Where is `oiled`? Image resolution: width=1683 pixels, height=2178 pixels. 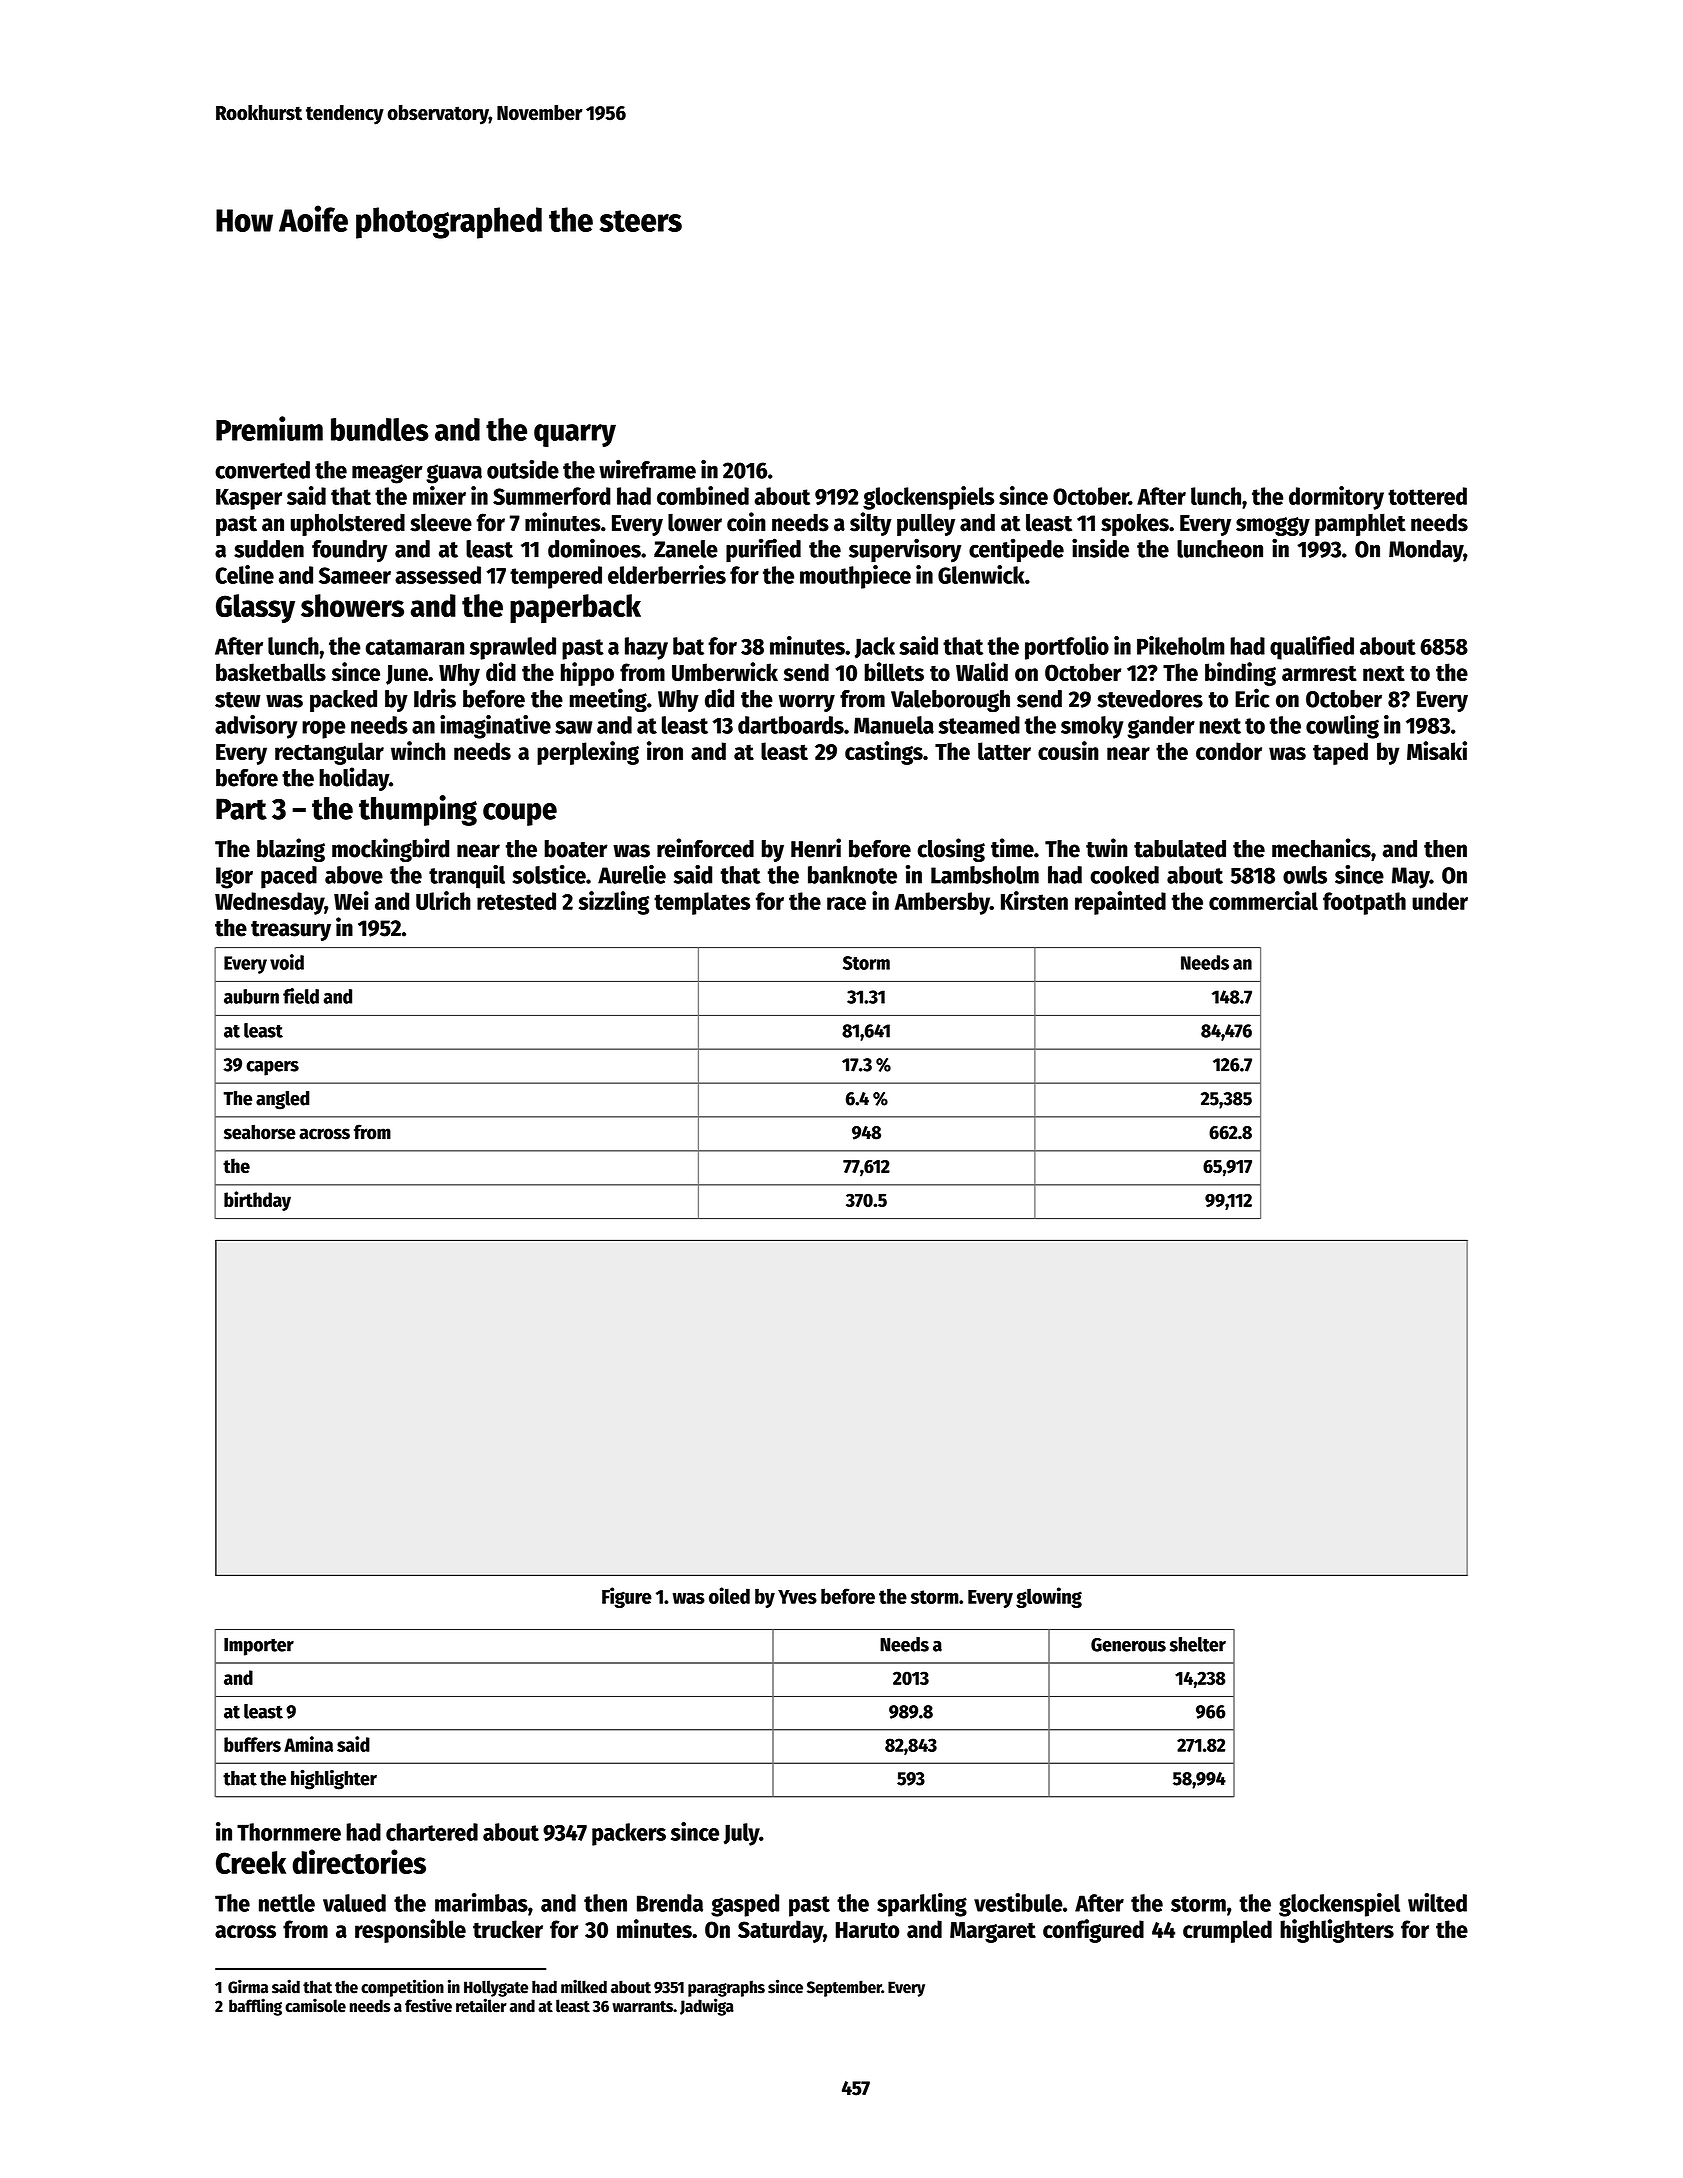 oiled is located at coordinates (729, 1595).
